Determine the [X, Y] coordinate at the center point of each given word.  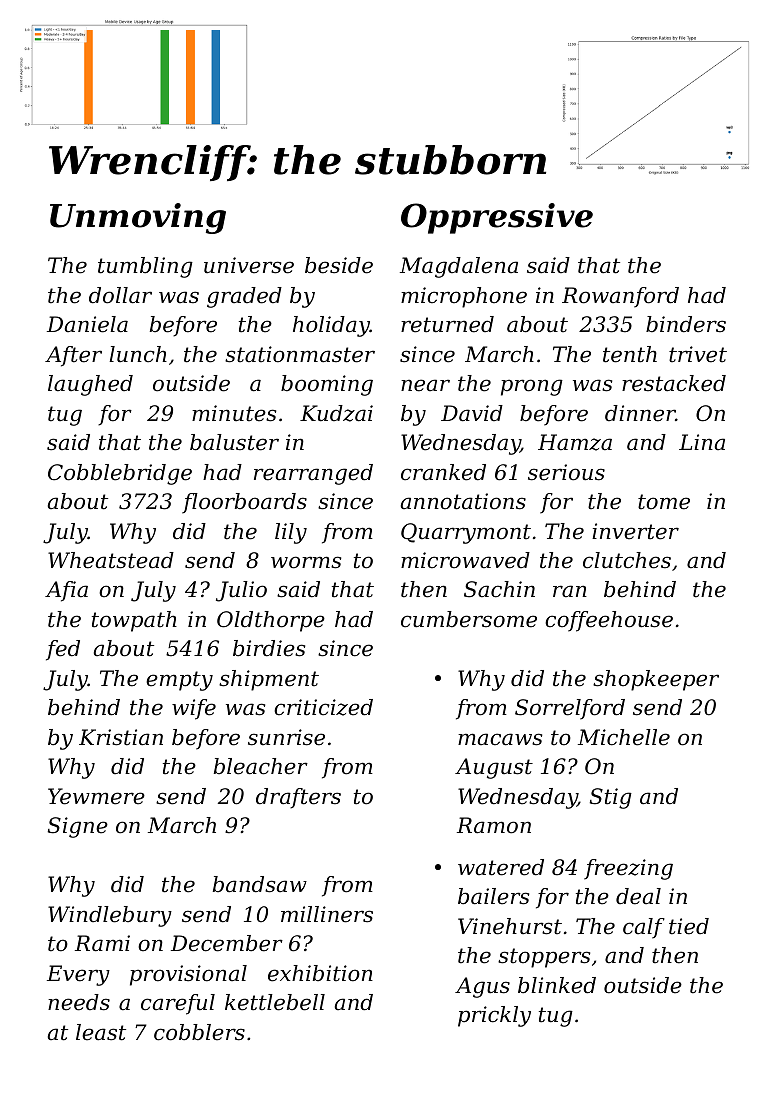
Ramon [494, 825]
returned [447, 324]
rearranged [313, 474]
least [101, 1032]
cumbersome [469, 619]
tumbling [145, 267]
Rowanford [620, 297]
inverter [635, 531]
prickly [494, 1016]
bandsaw [260, 884]
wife [194, 709]
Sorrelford [570, 709]
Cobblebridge [120, 474]
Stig [611, 798]
